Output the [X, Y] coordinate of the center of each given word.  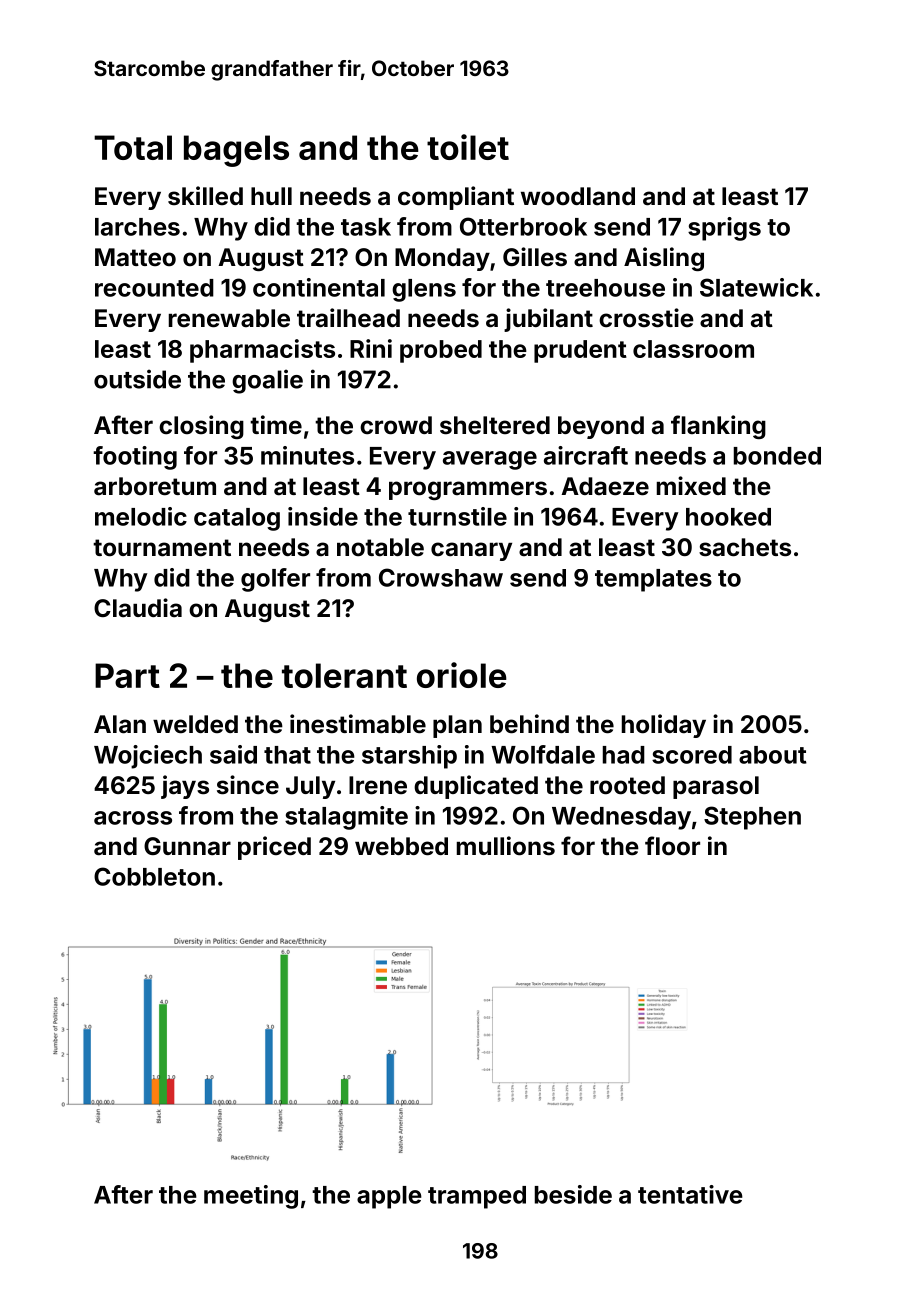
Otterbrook [523, 226]
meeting [251, 1197]
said [233, 754]
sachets [745, 547]
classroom [693, 349]
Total [133, 147]
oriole [462, 675]
